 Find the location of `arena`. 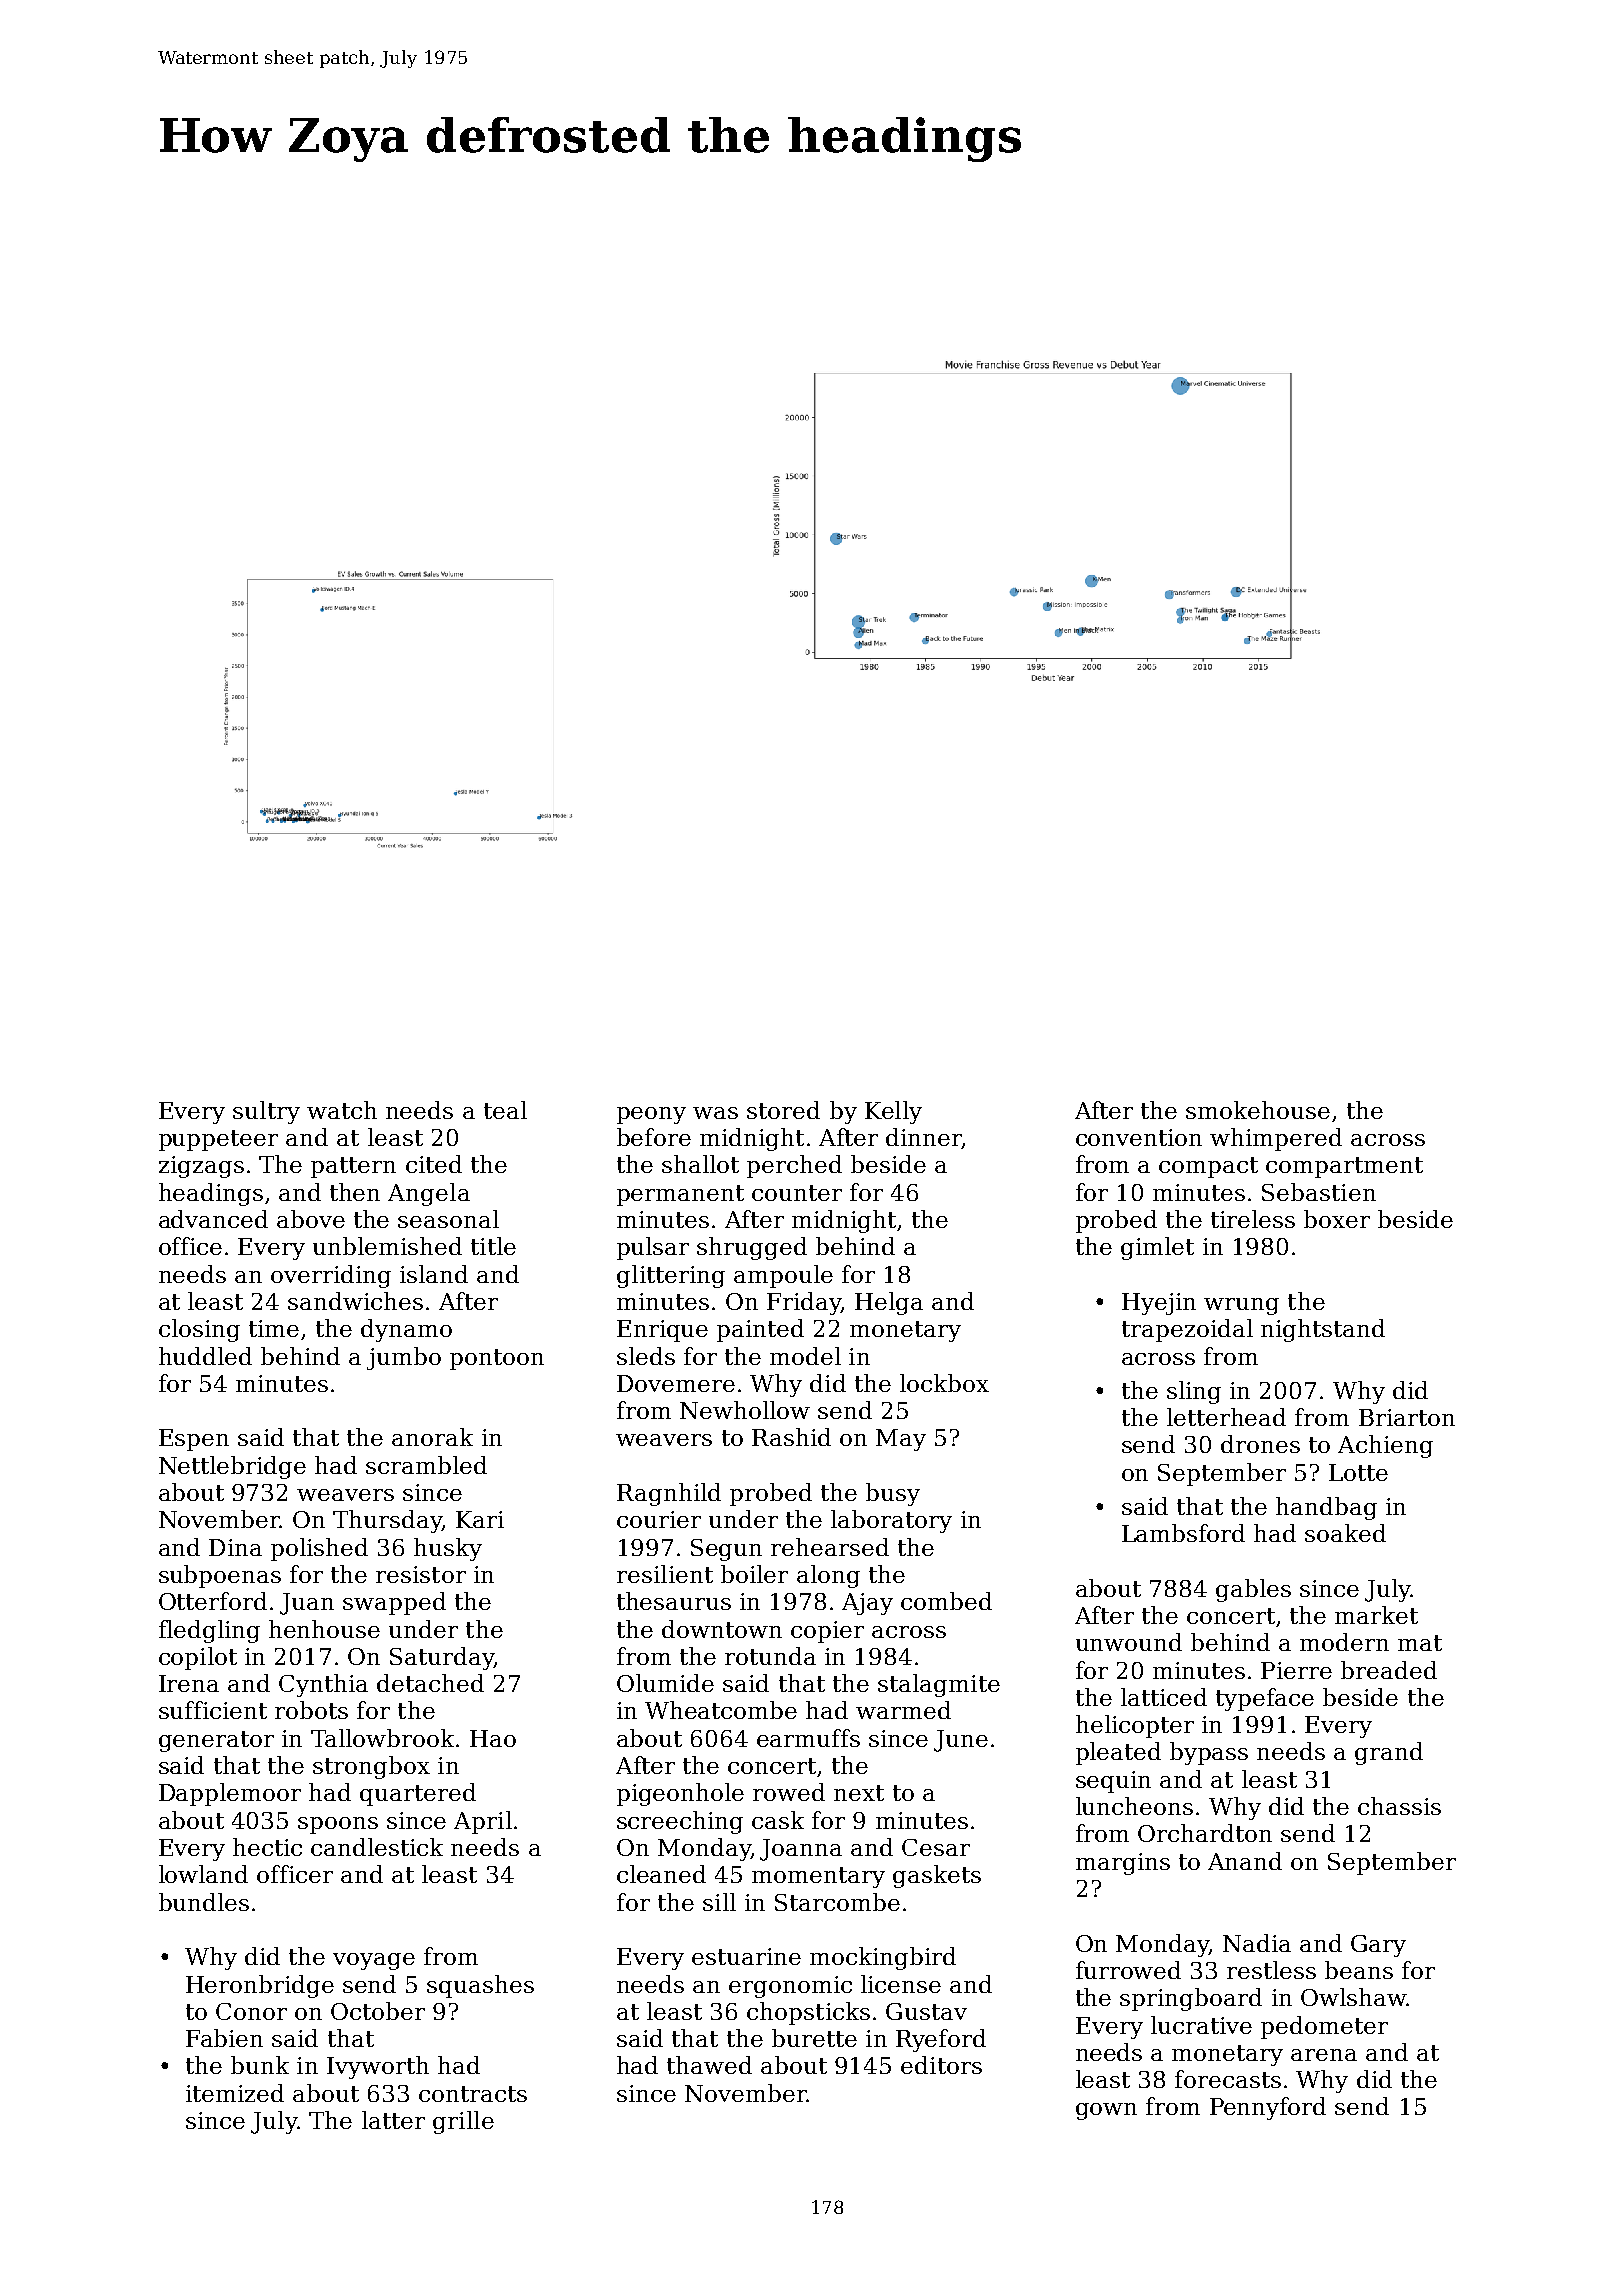

arena is located at coordinates (1324, 2055).
